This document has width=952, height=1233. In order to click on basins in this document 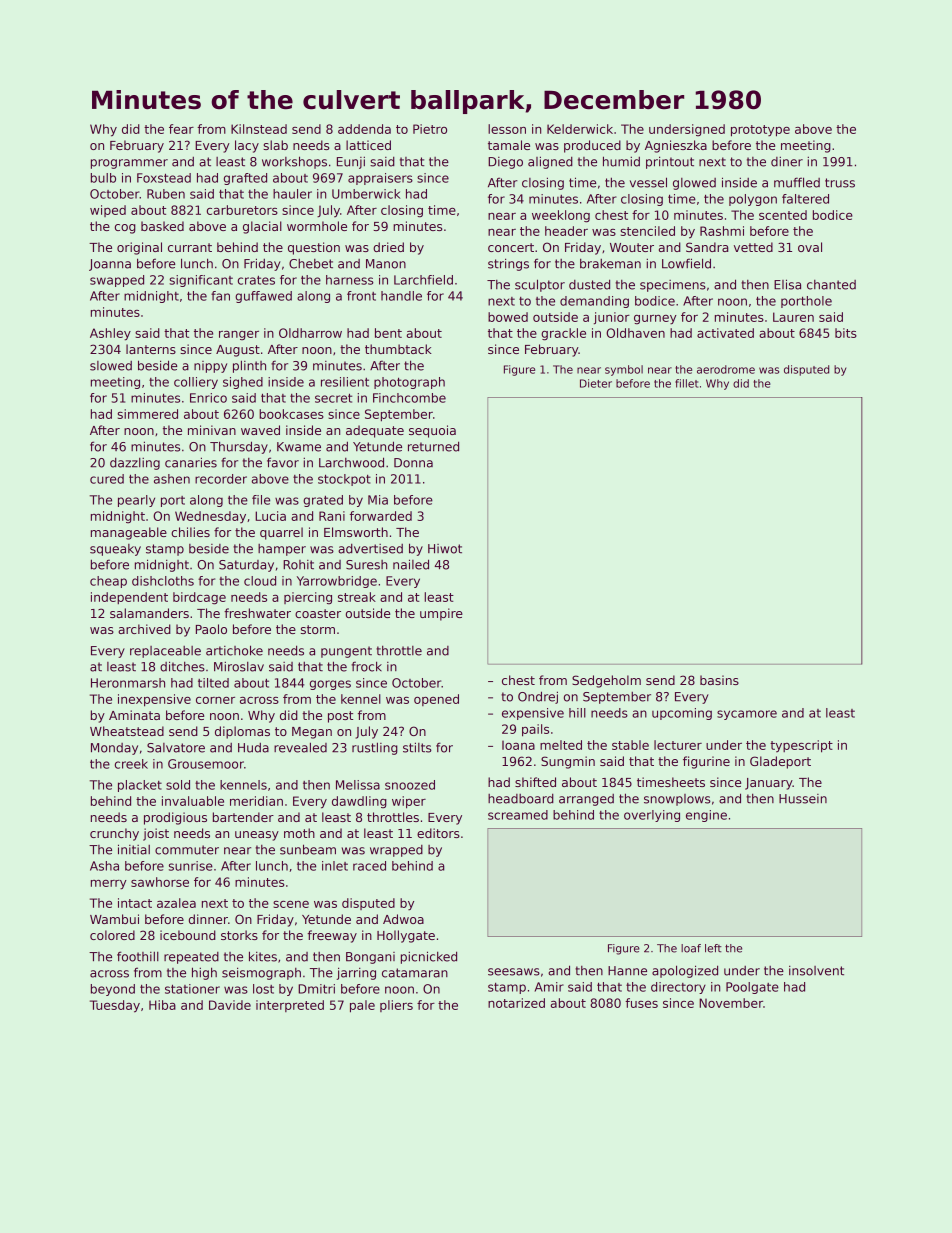, I will do `click(719, 680)`.
